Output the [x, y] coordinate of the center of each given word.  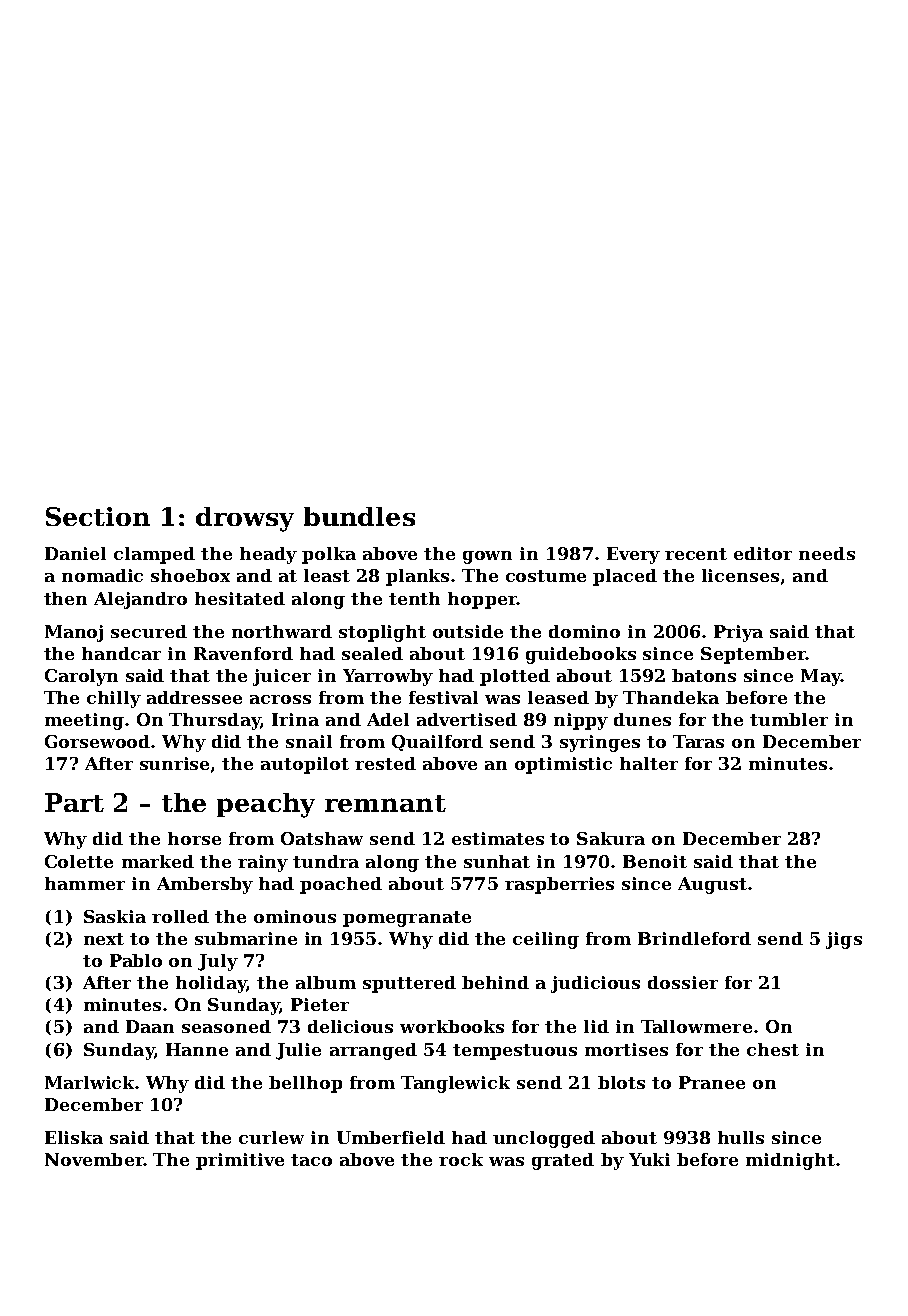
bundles [359, 516]
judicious [595, 984]
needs [827, 553]
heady [268, 555]
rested [385, 763]
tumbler [789, 719]
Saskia [115, 916]
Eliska [74, 1137]
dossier [683, 982]
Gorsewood [98, 741]
